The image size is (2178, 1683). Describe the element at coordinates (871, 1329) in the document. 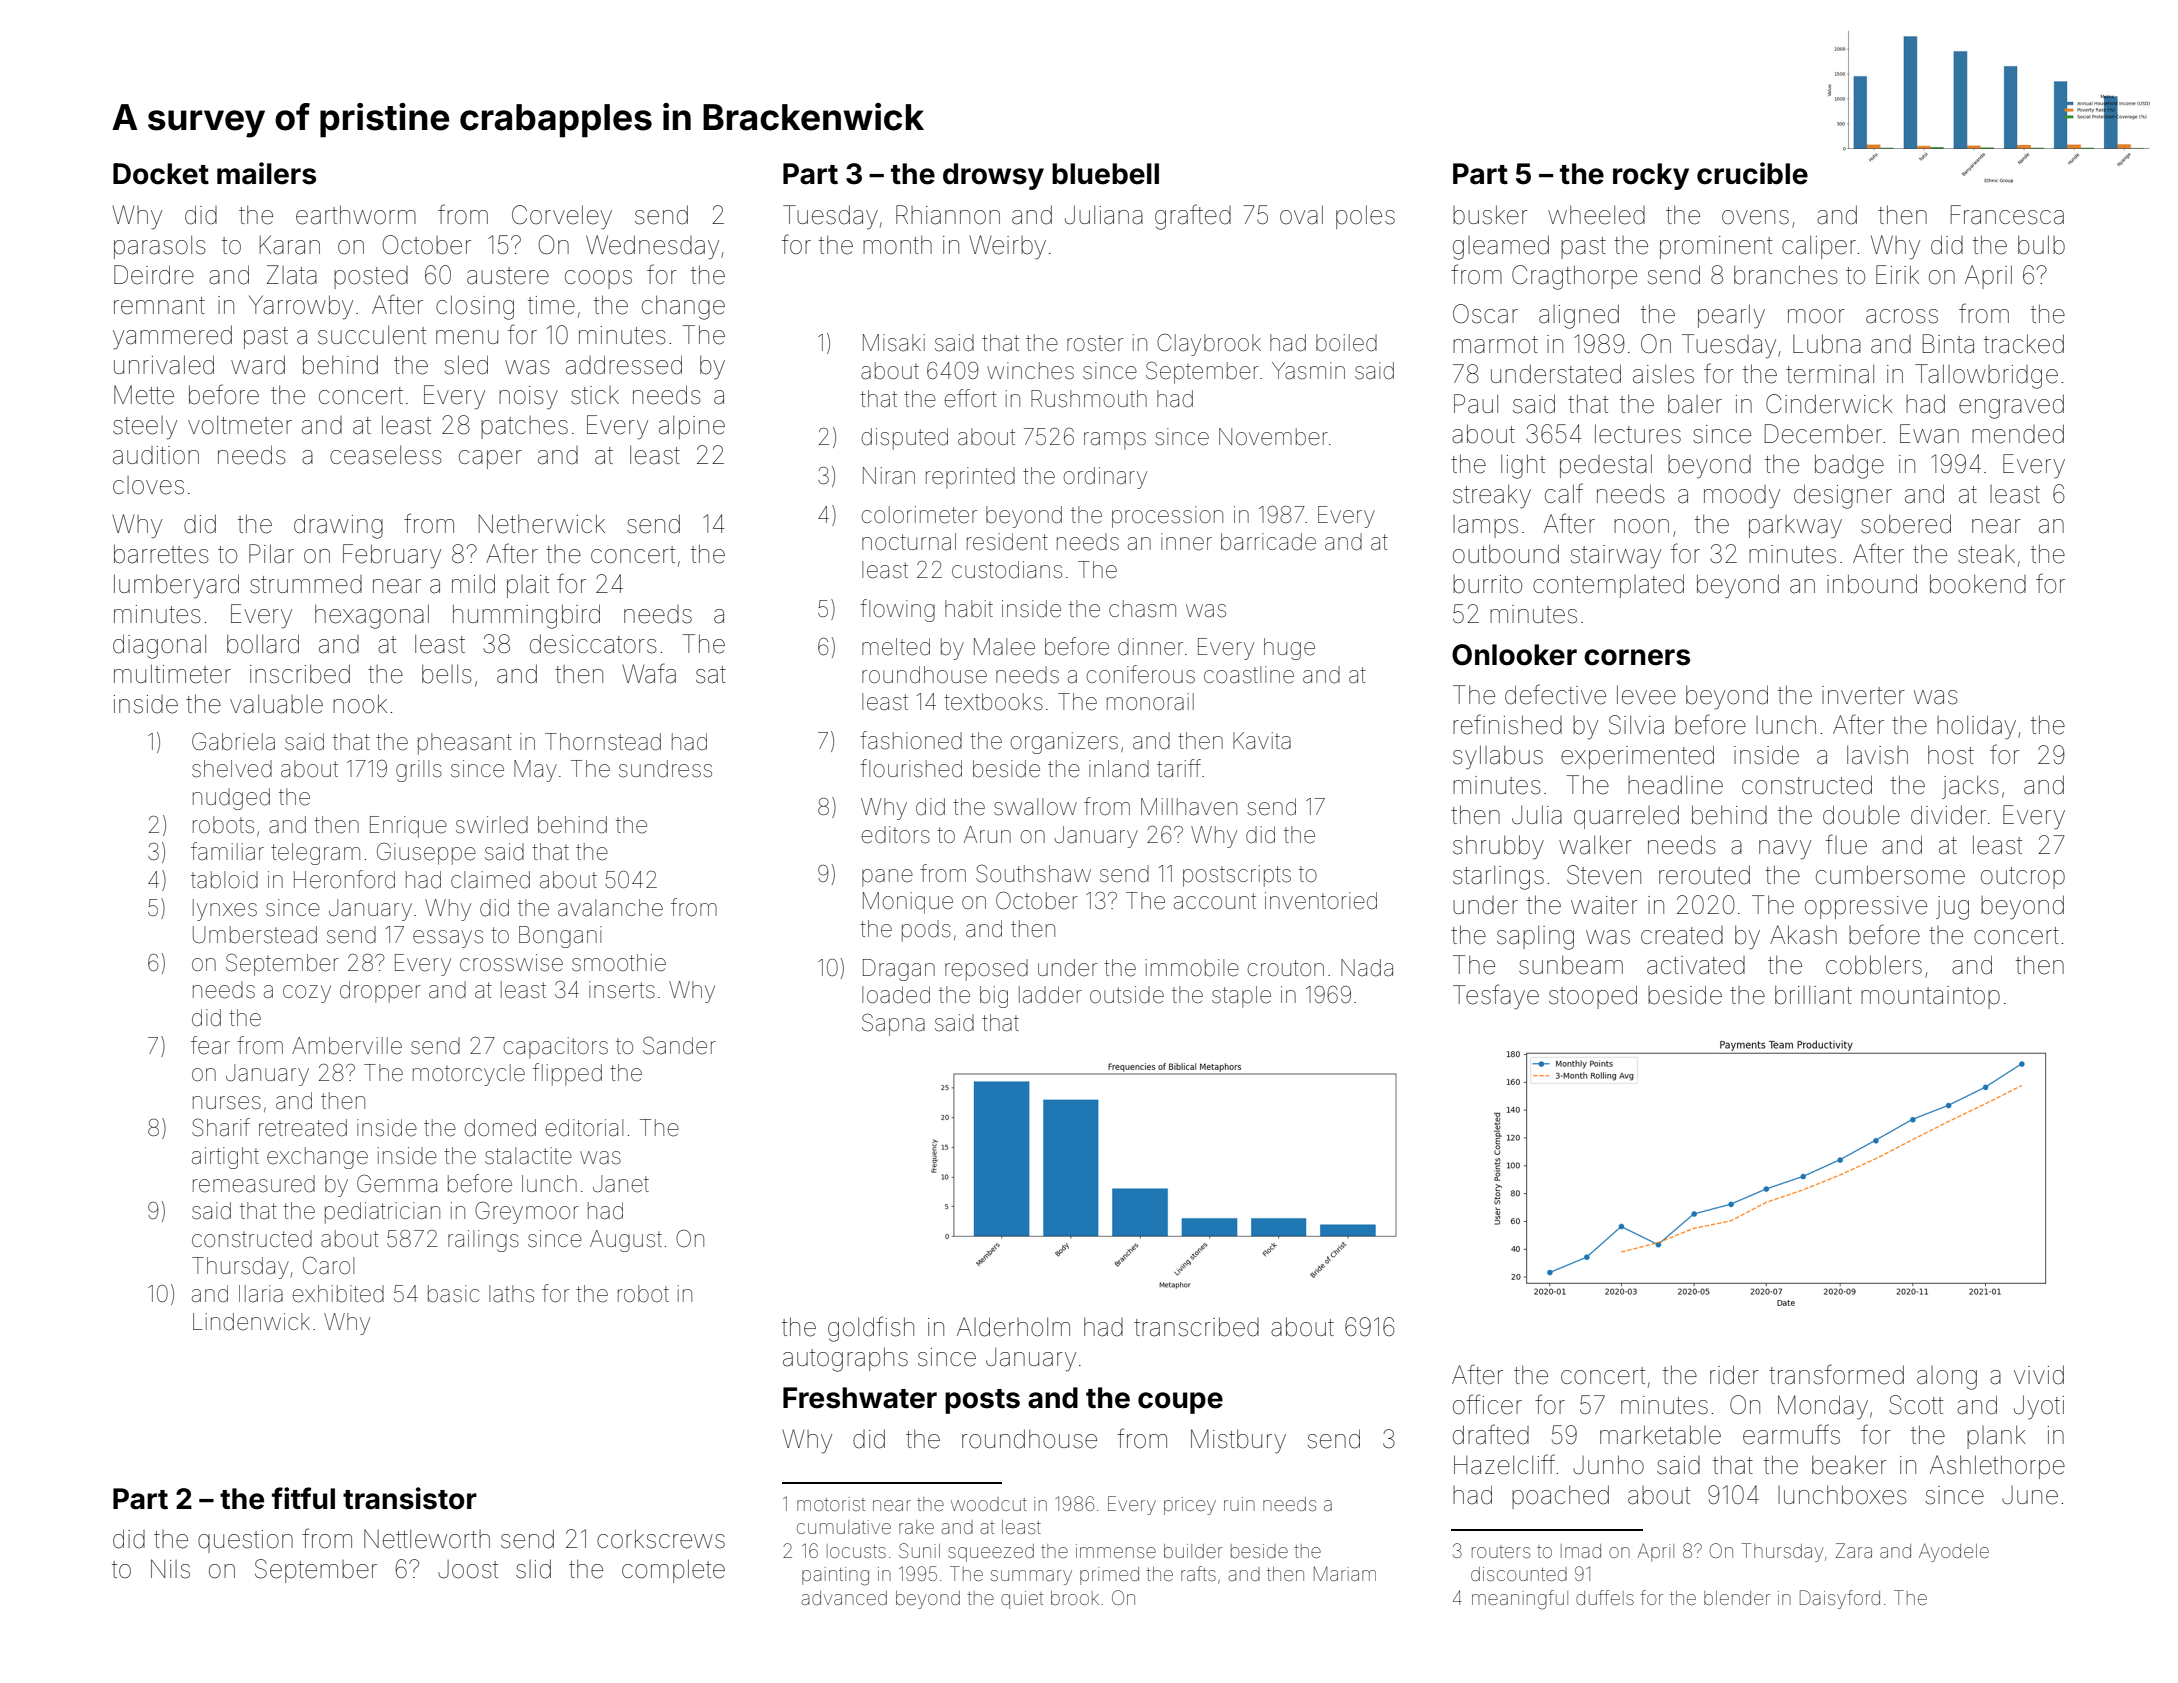

I see `goldfish` at that location.
